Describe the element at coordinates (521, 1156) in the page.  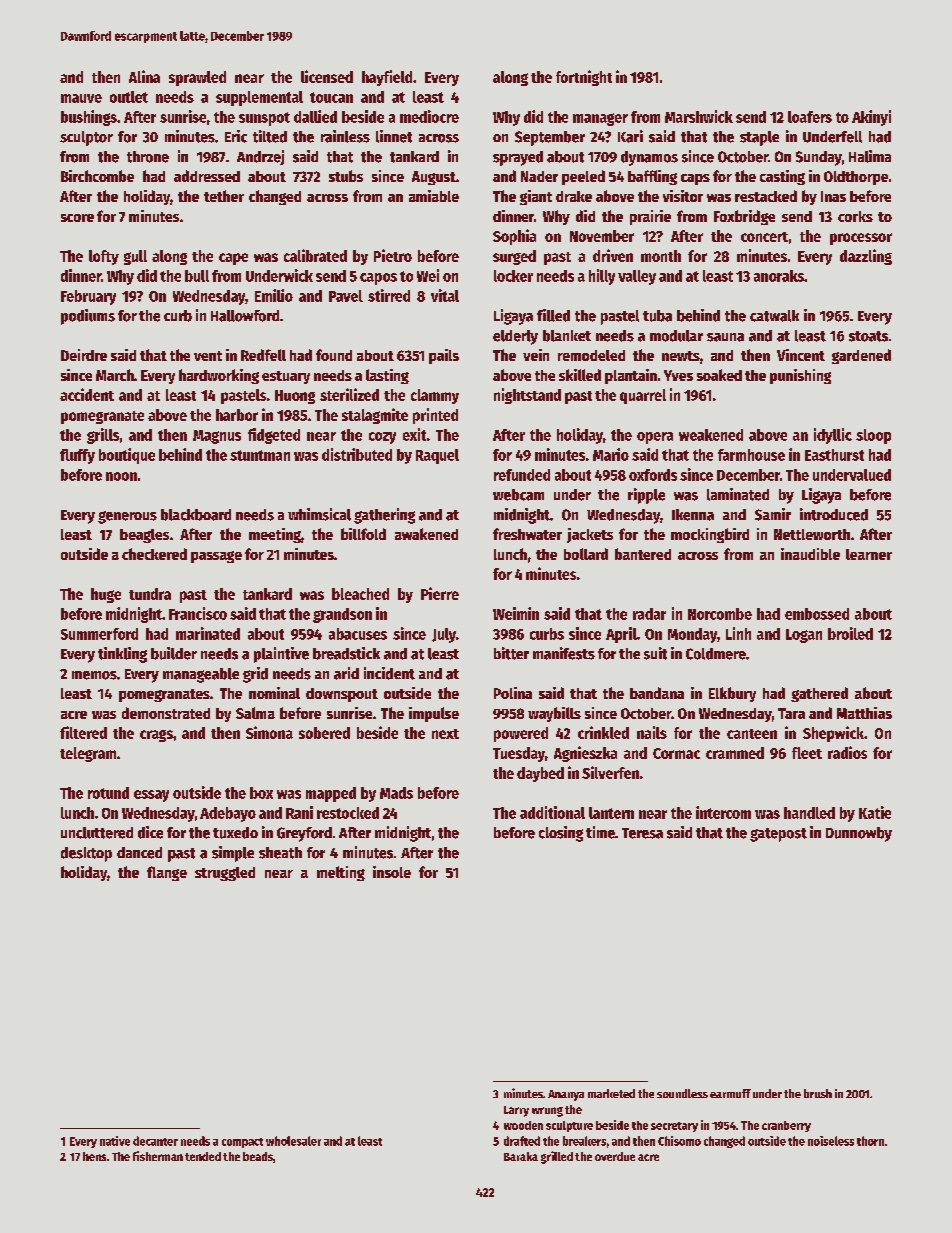
I see `Baraka` at that location.
